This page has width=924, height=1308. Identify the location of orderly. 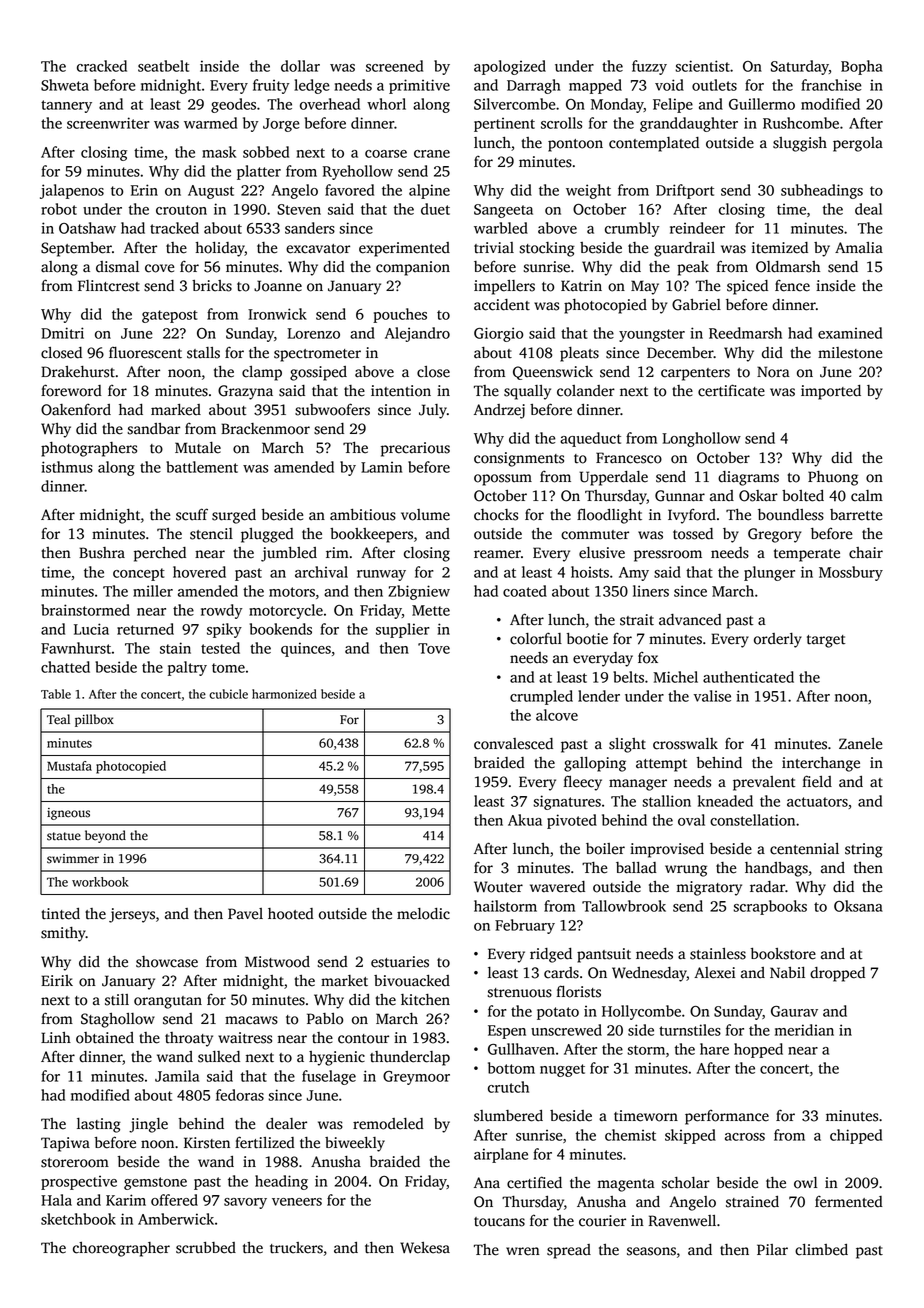
(778, 640).
